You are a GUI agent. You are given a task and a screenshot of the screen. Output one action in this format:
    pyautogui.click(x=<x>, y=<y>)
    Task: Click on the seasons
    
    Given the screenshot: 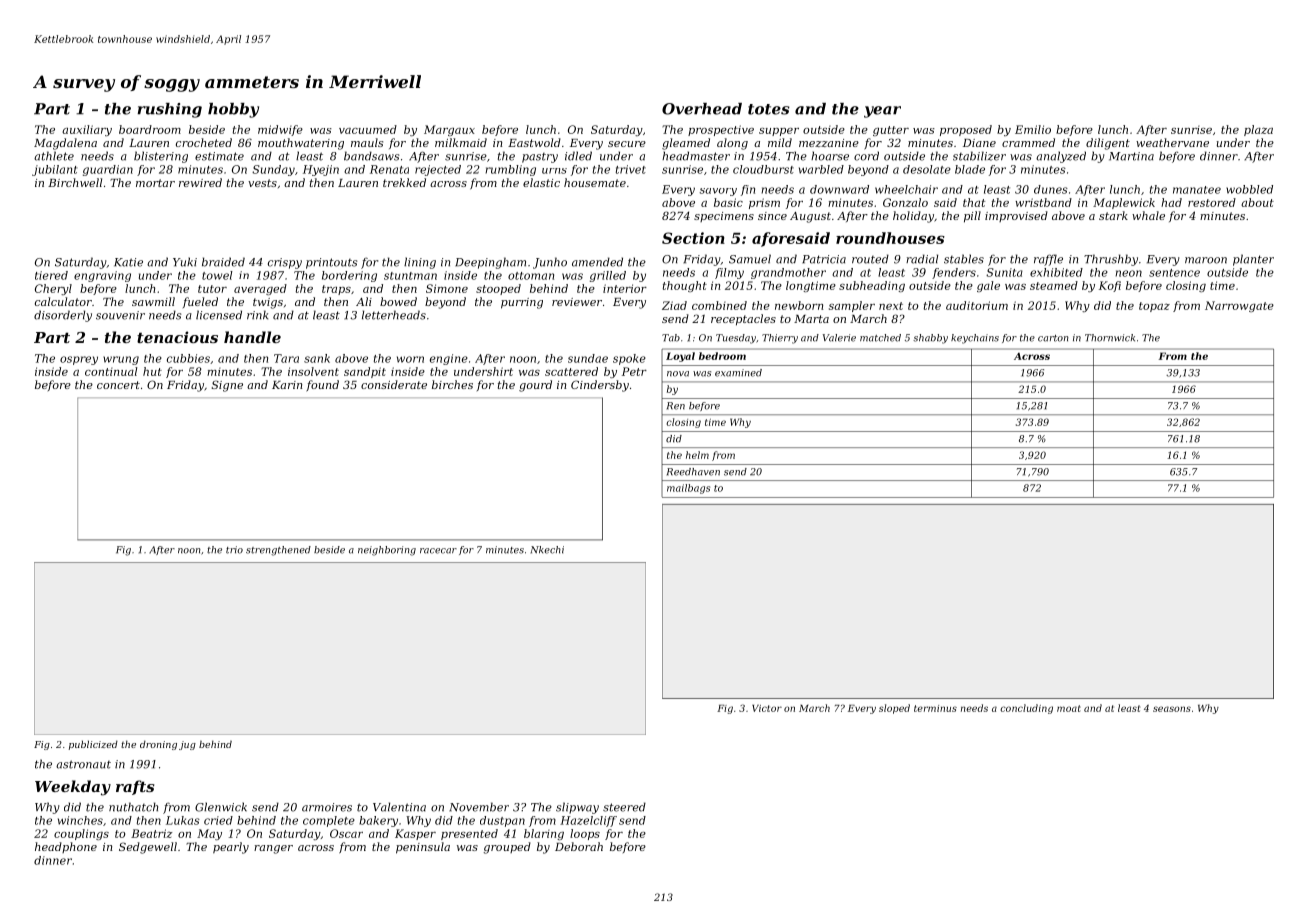 What is the action you would take?
    pyautogui.click(x=1172, y=709)
